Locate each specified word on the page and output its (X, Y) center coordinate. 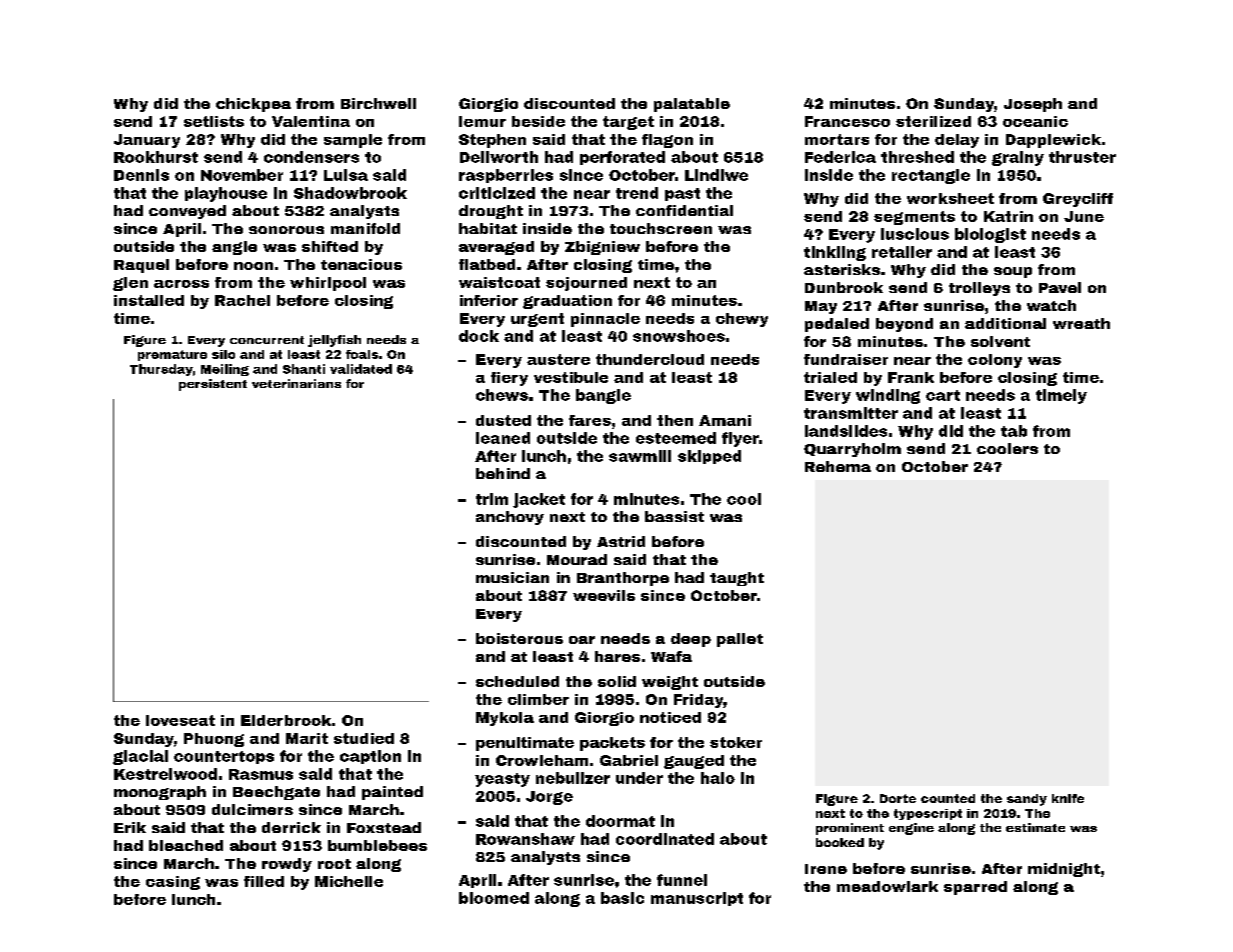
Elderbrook (286, 720)
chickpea (253, 105)
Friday (699, 701)
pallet (740, 640)
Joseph (1033, 105)
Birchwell (378, 103)
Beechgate (276, 793)
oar (582, 640)
